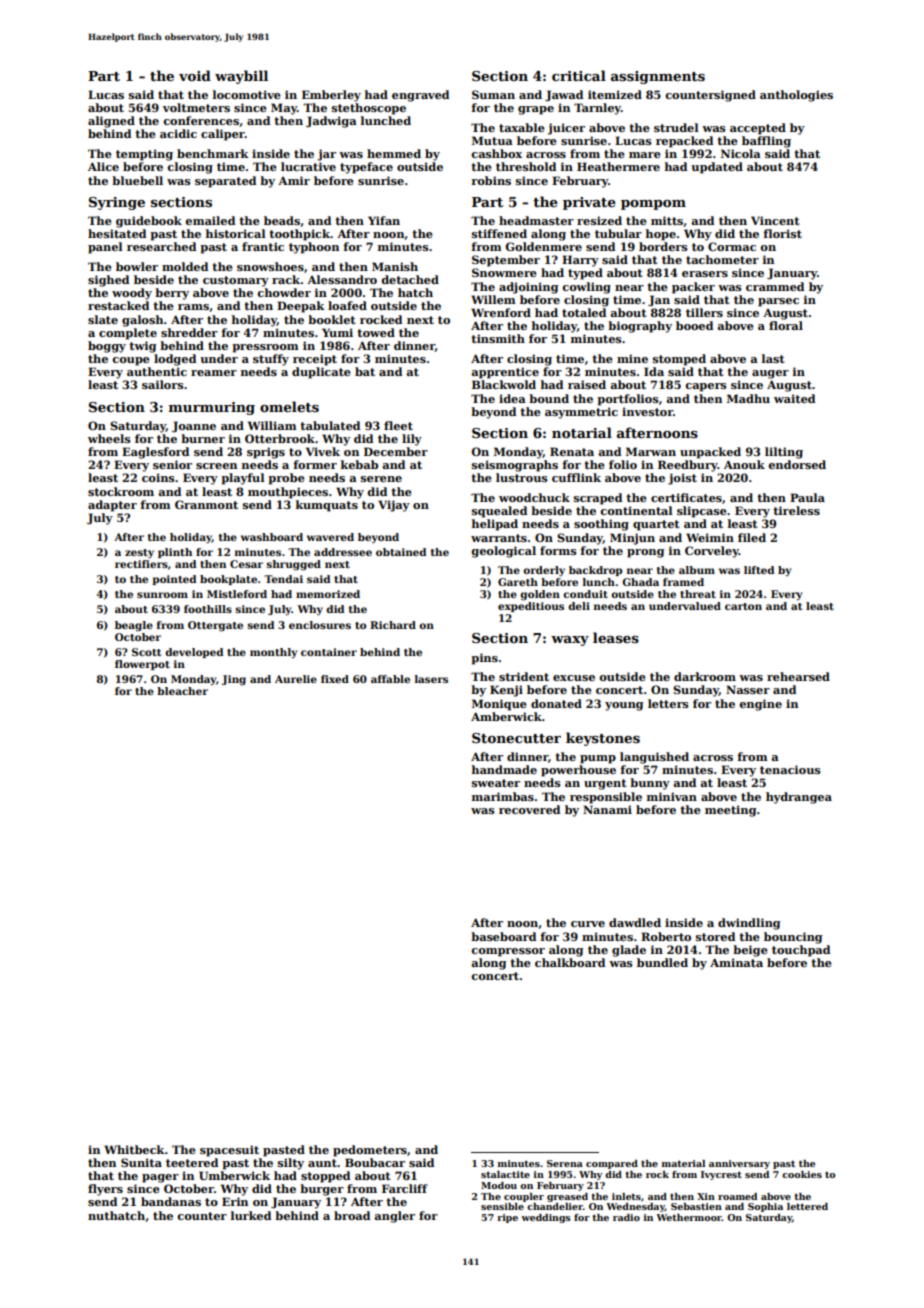  What do you see at coordinates (798, 676) in the screenshot?
I see `rehearsed` at bounding box center [798, 676].
